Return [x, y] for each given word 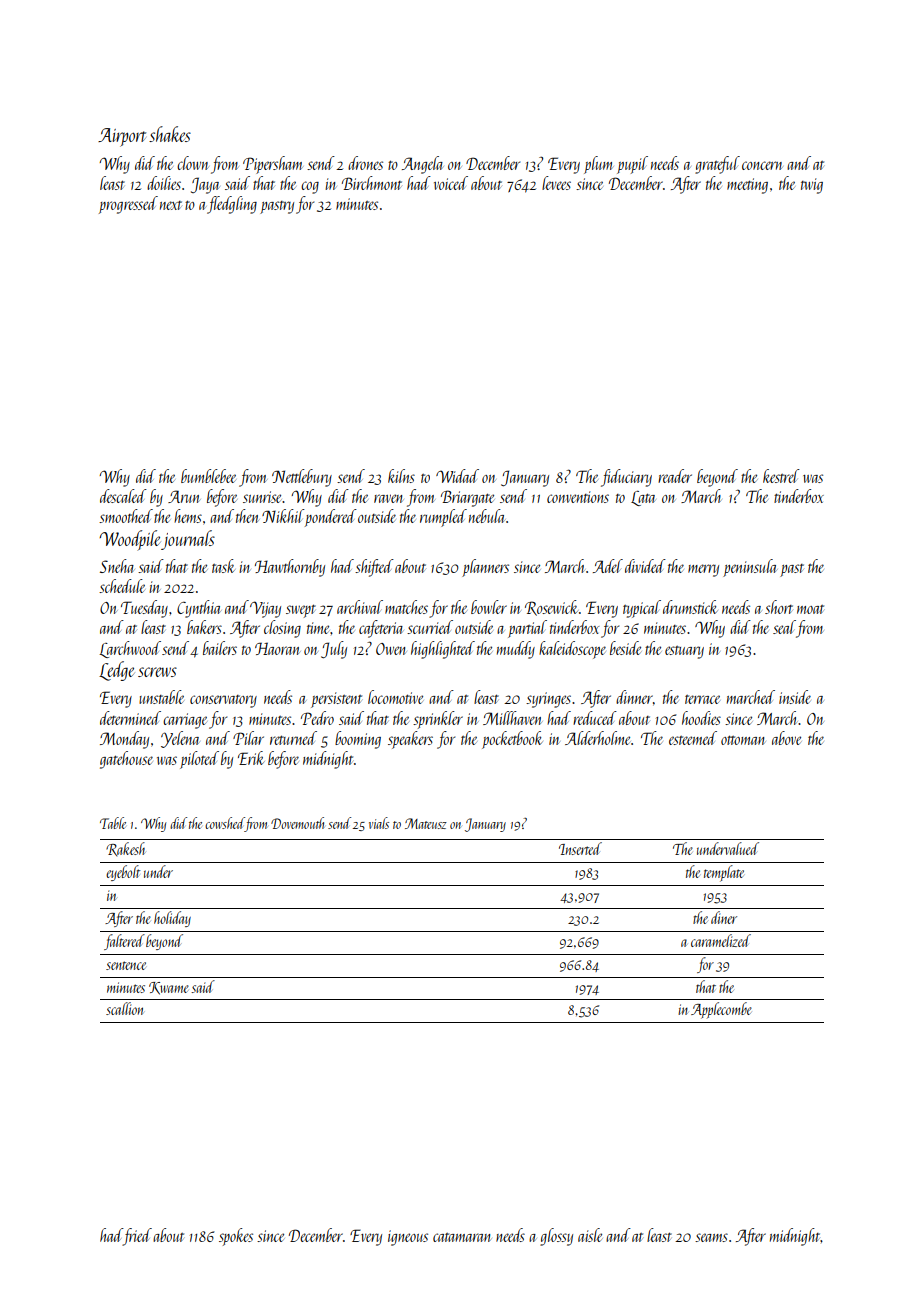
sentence [126, 965]
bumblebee [208, 476]
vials [379, 823]
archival [360, 607]
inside [795, 697]
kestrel [781, 476]
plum [598, 165]
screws [157, 672]
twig [812, 186]
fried [137, 1237]
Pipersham [273, 165]
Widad [457, 476]
